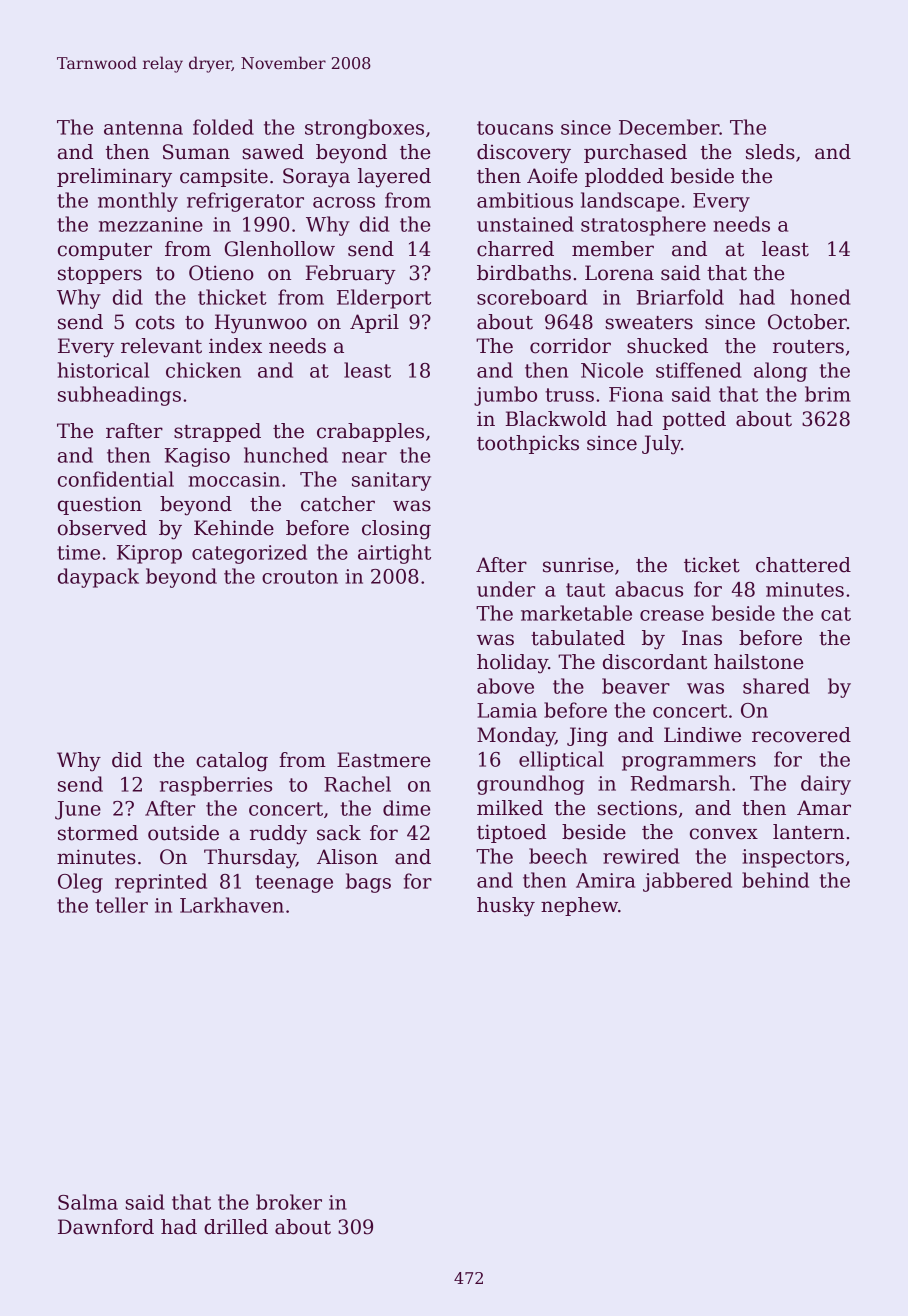 The height and width of the screenshot is (1316, 908). I want to click on brim, so click(828, 394).
